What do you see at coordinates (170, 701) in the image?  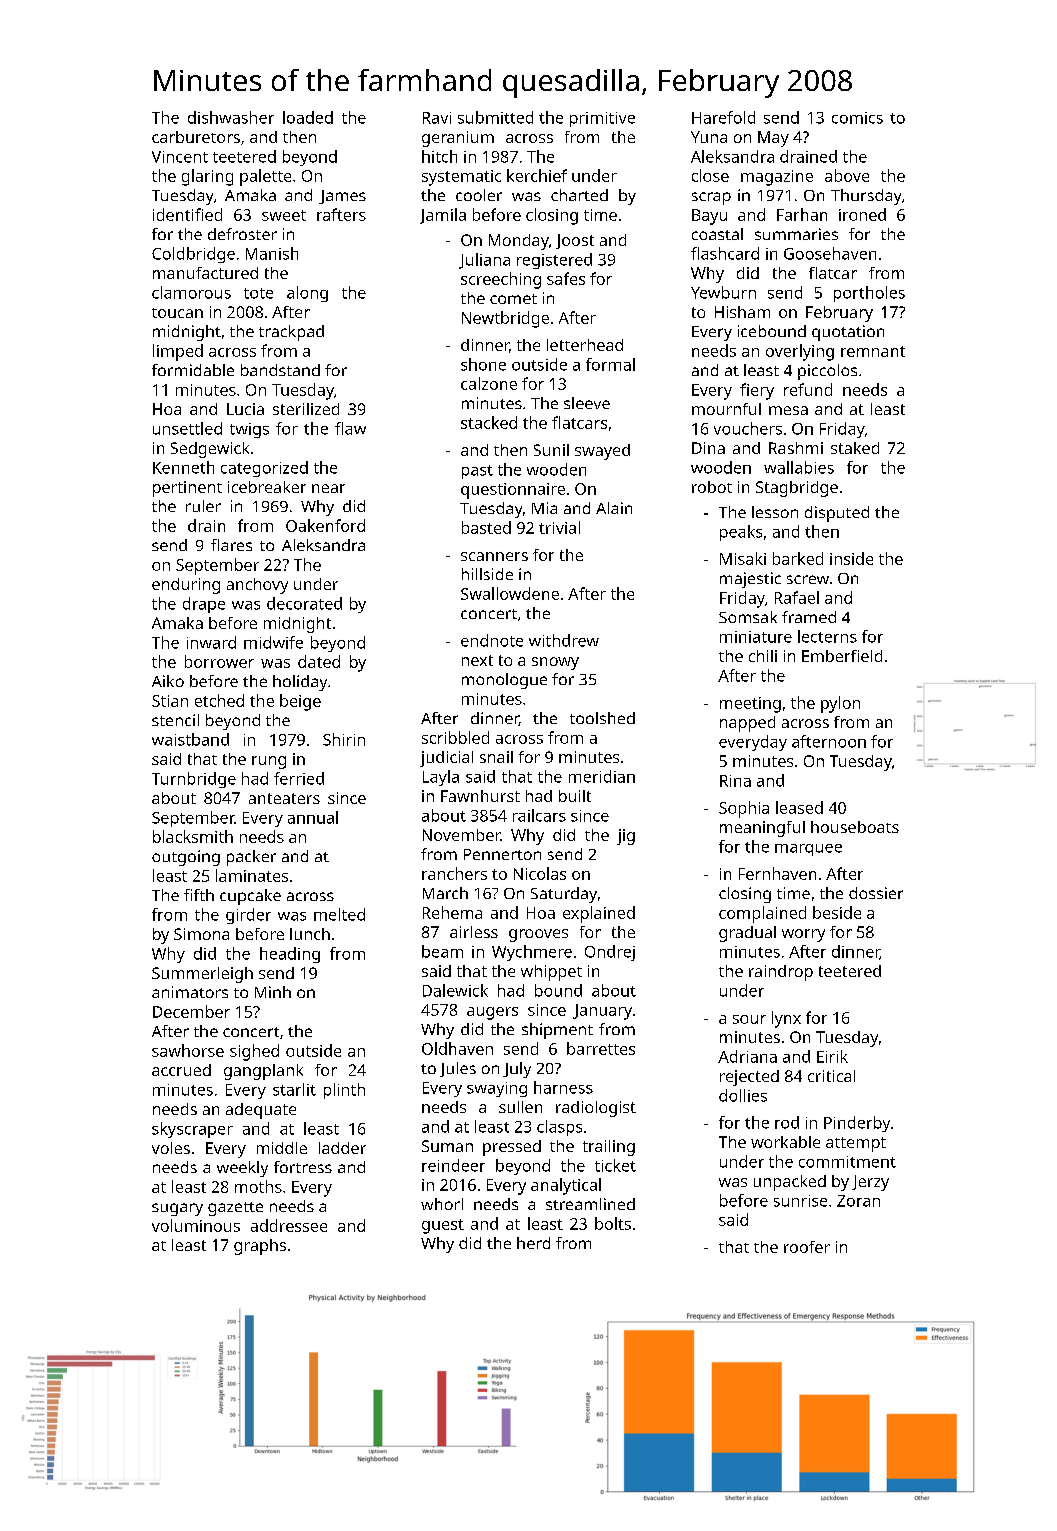 I see `Stian` at bounding box center [170, 701].
